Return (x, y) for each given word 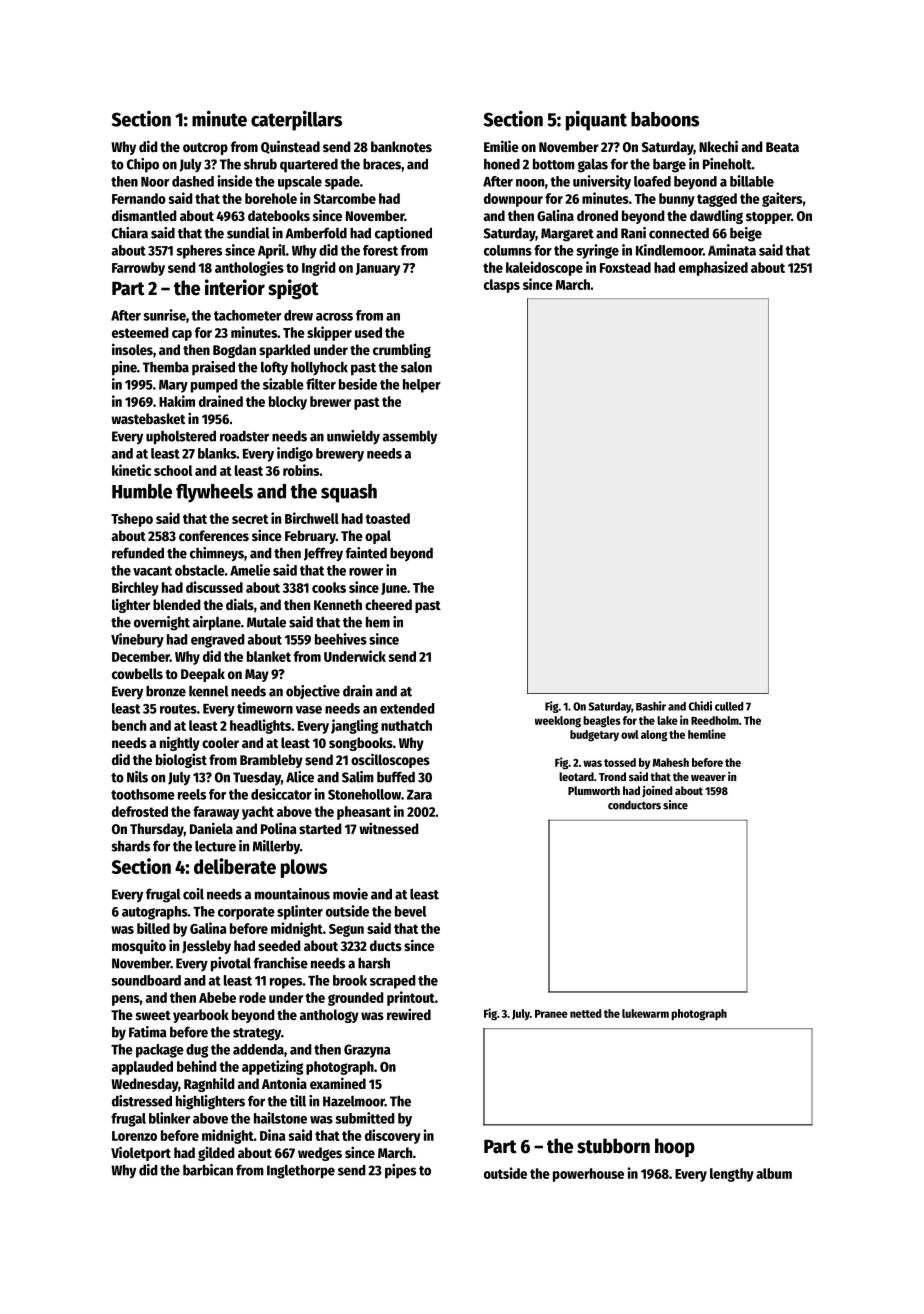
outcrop (205, 149)
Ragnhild (209, 1084)
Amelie (250, 570)
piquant (596, 120)
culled (729, 706)
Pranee (551, 1014)
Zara (419, 795)
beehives (341, 639)
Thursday (157, 830)
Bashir (651, 706)
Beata (782, 147)
